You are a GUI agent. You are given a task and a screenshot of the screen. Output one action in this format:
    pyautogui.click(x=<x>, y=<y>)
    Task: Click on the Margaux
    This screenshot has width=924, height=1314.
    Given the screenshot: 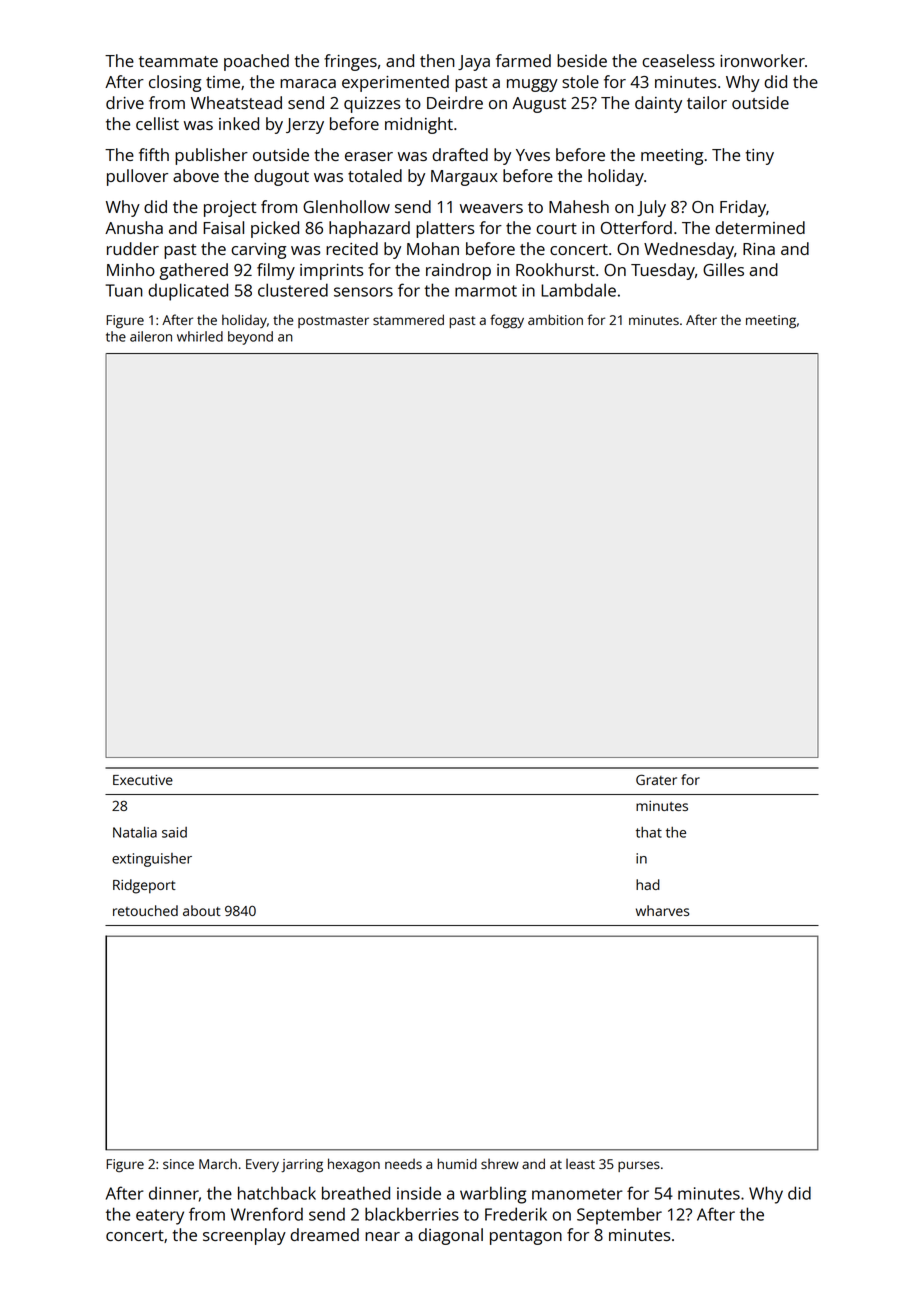 What is the action you would take?
    pyautogui.click(x=464, y=178)
